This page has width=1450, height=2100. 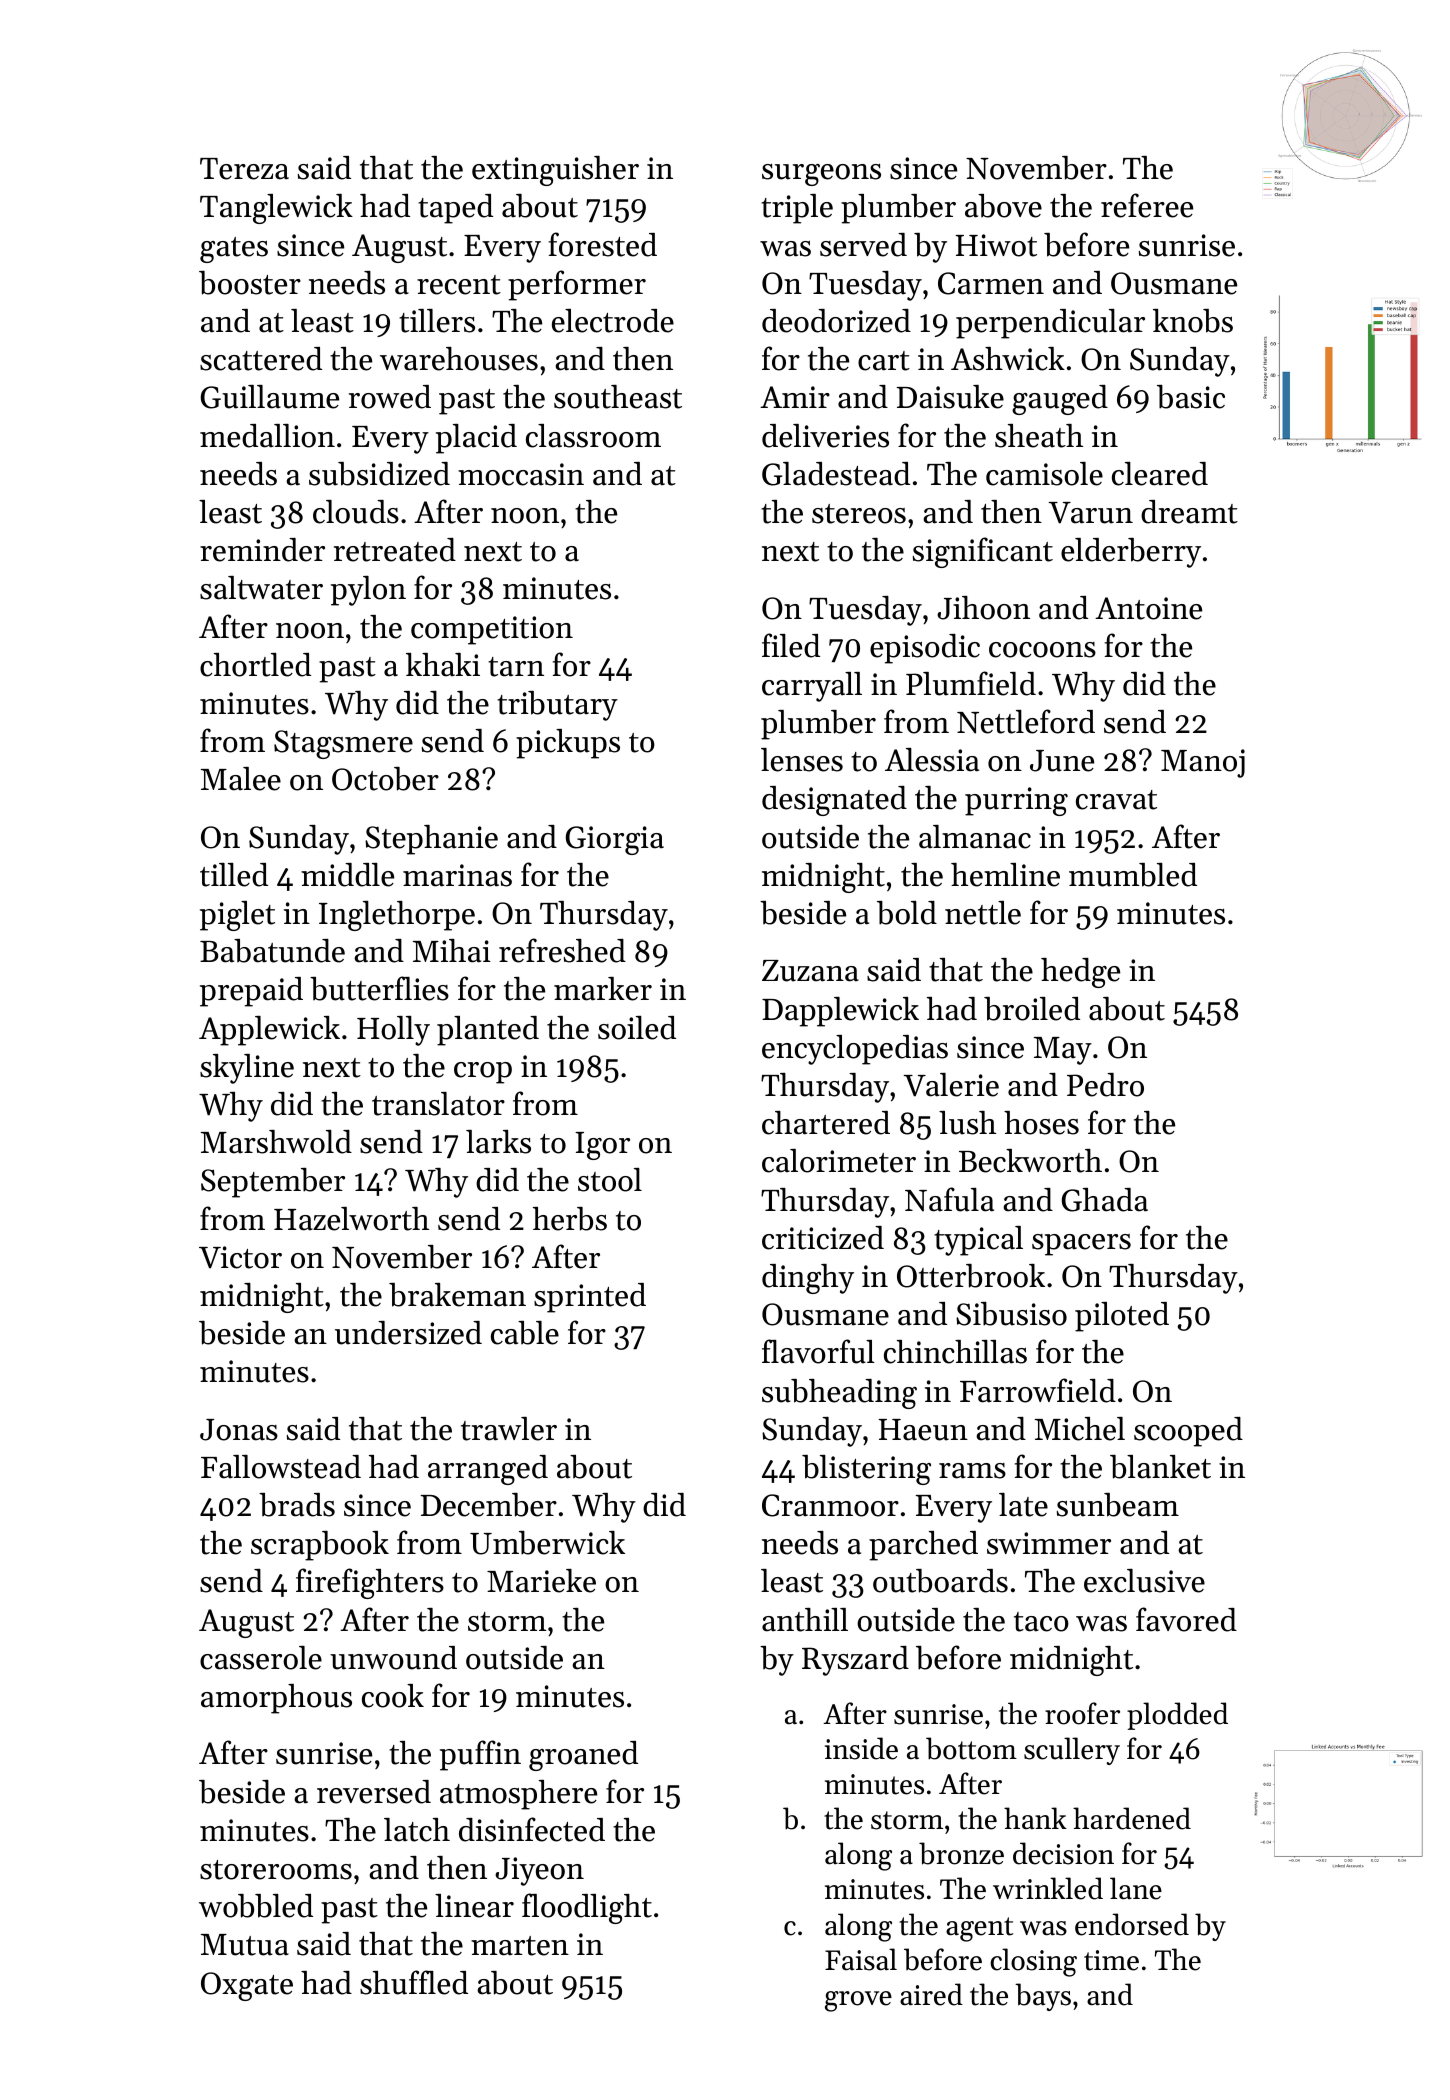 I want to click on perpendicular, so click(x=1050, y=324).
